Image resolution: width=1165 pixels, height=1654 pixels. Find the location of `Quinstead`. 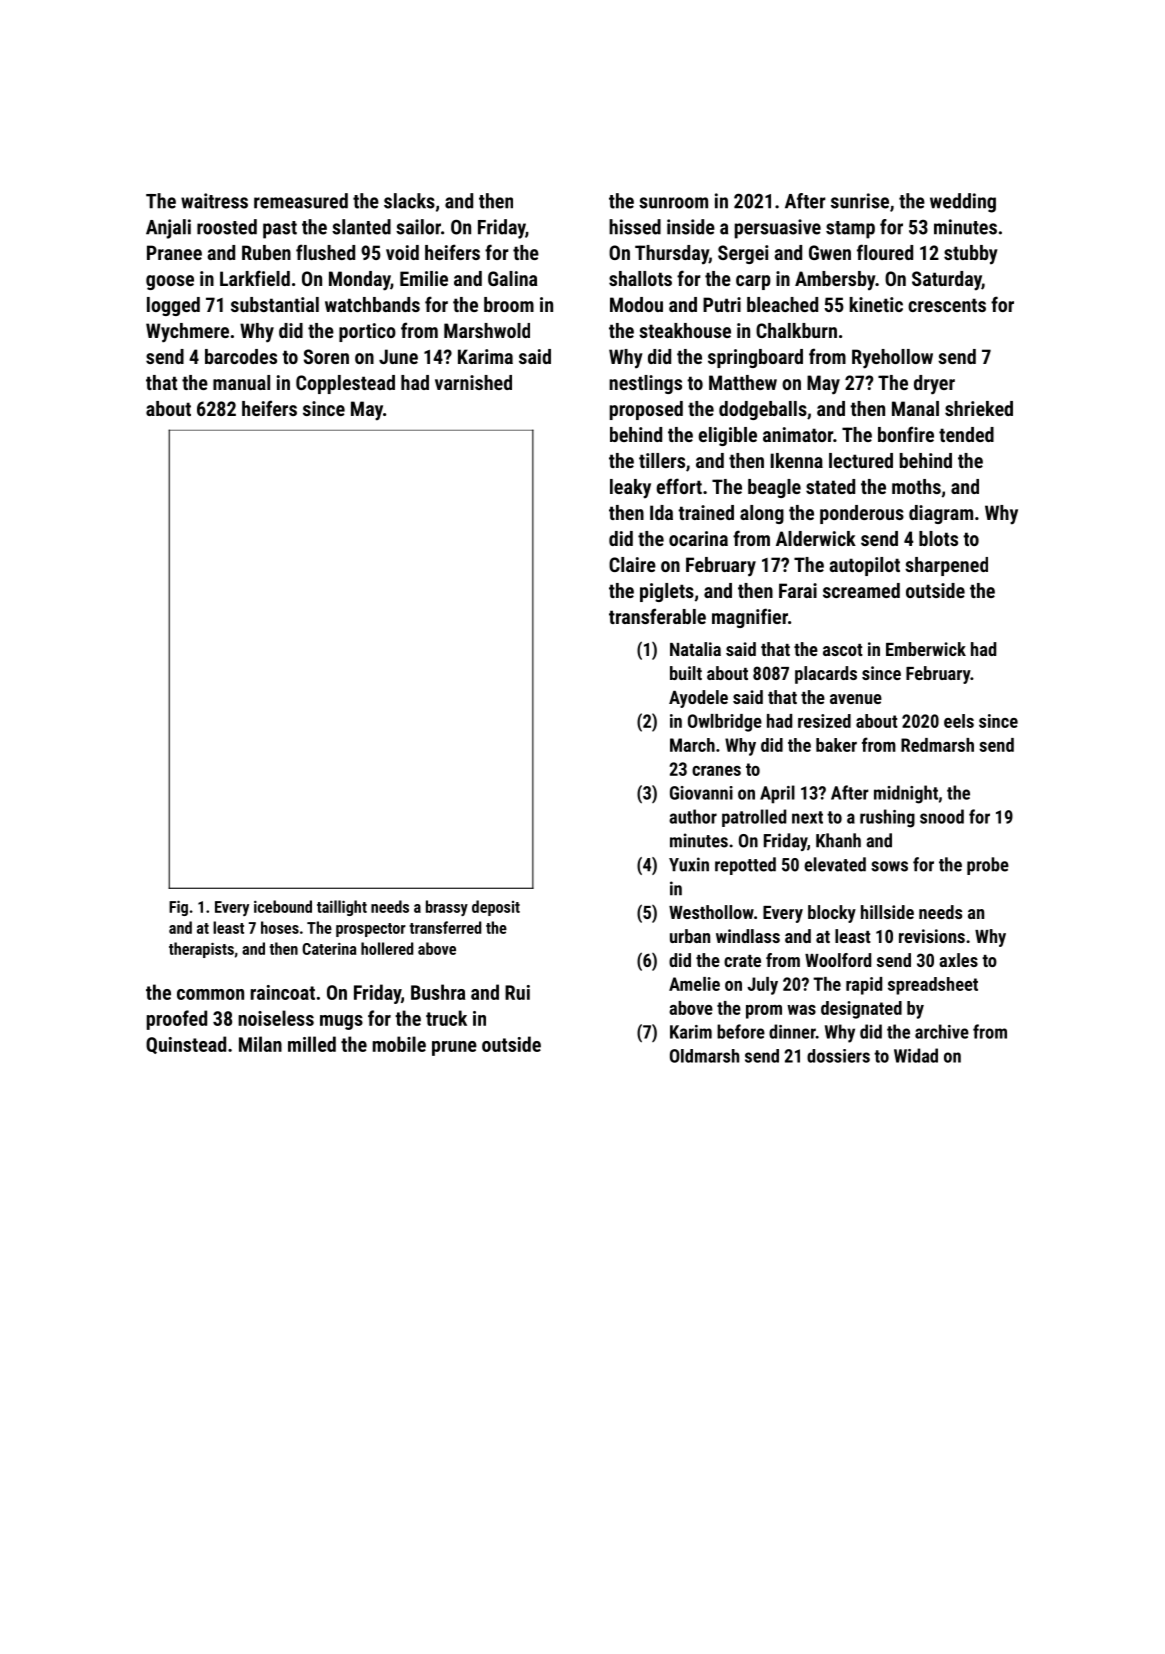

Quinstead is located at coordinates (186, 1045).
